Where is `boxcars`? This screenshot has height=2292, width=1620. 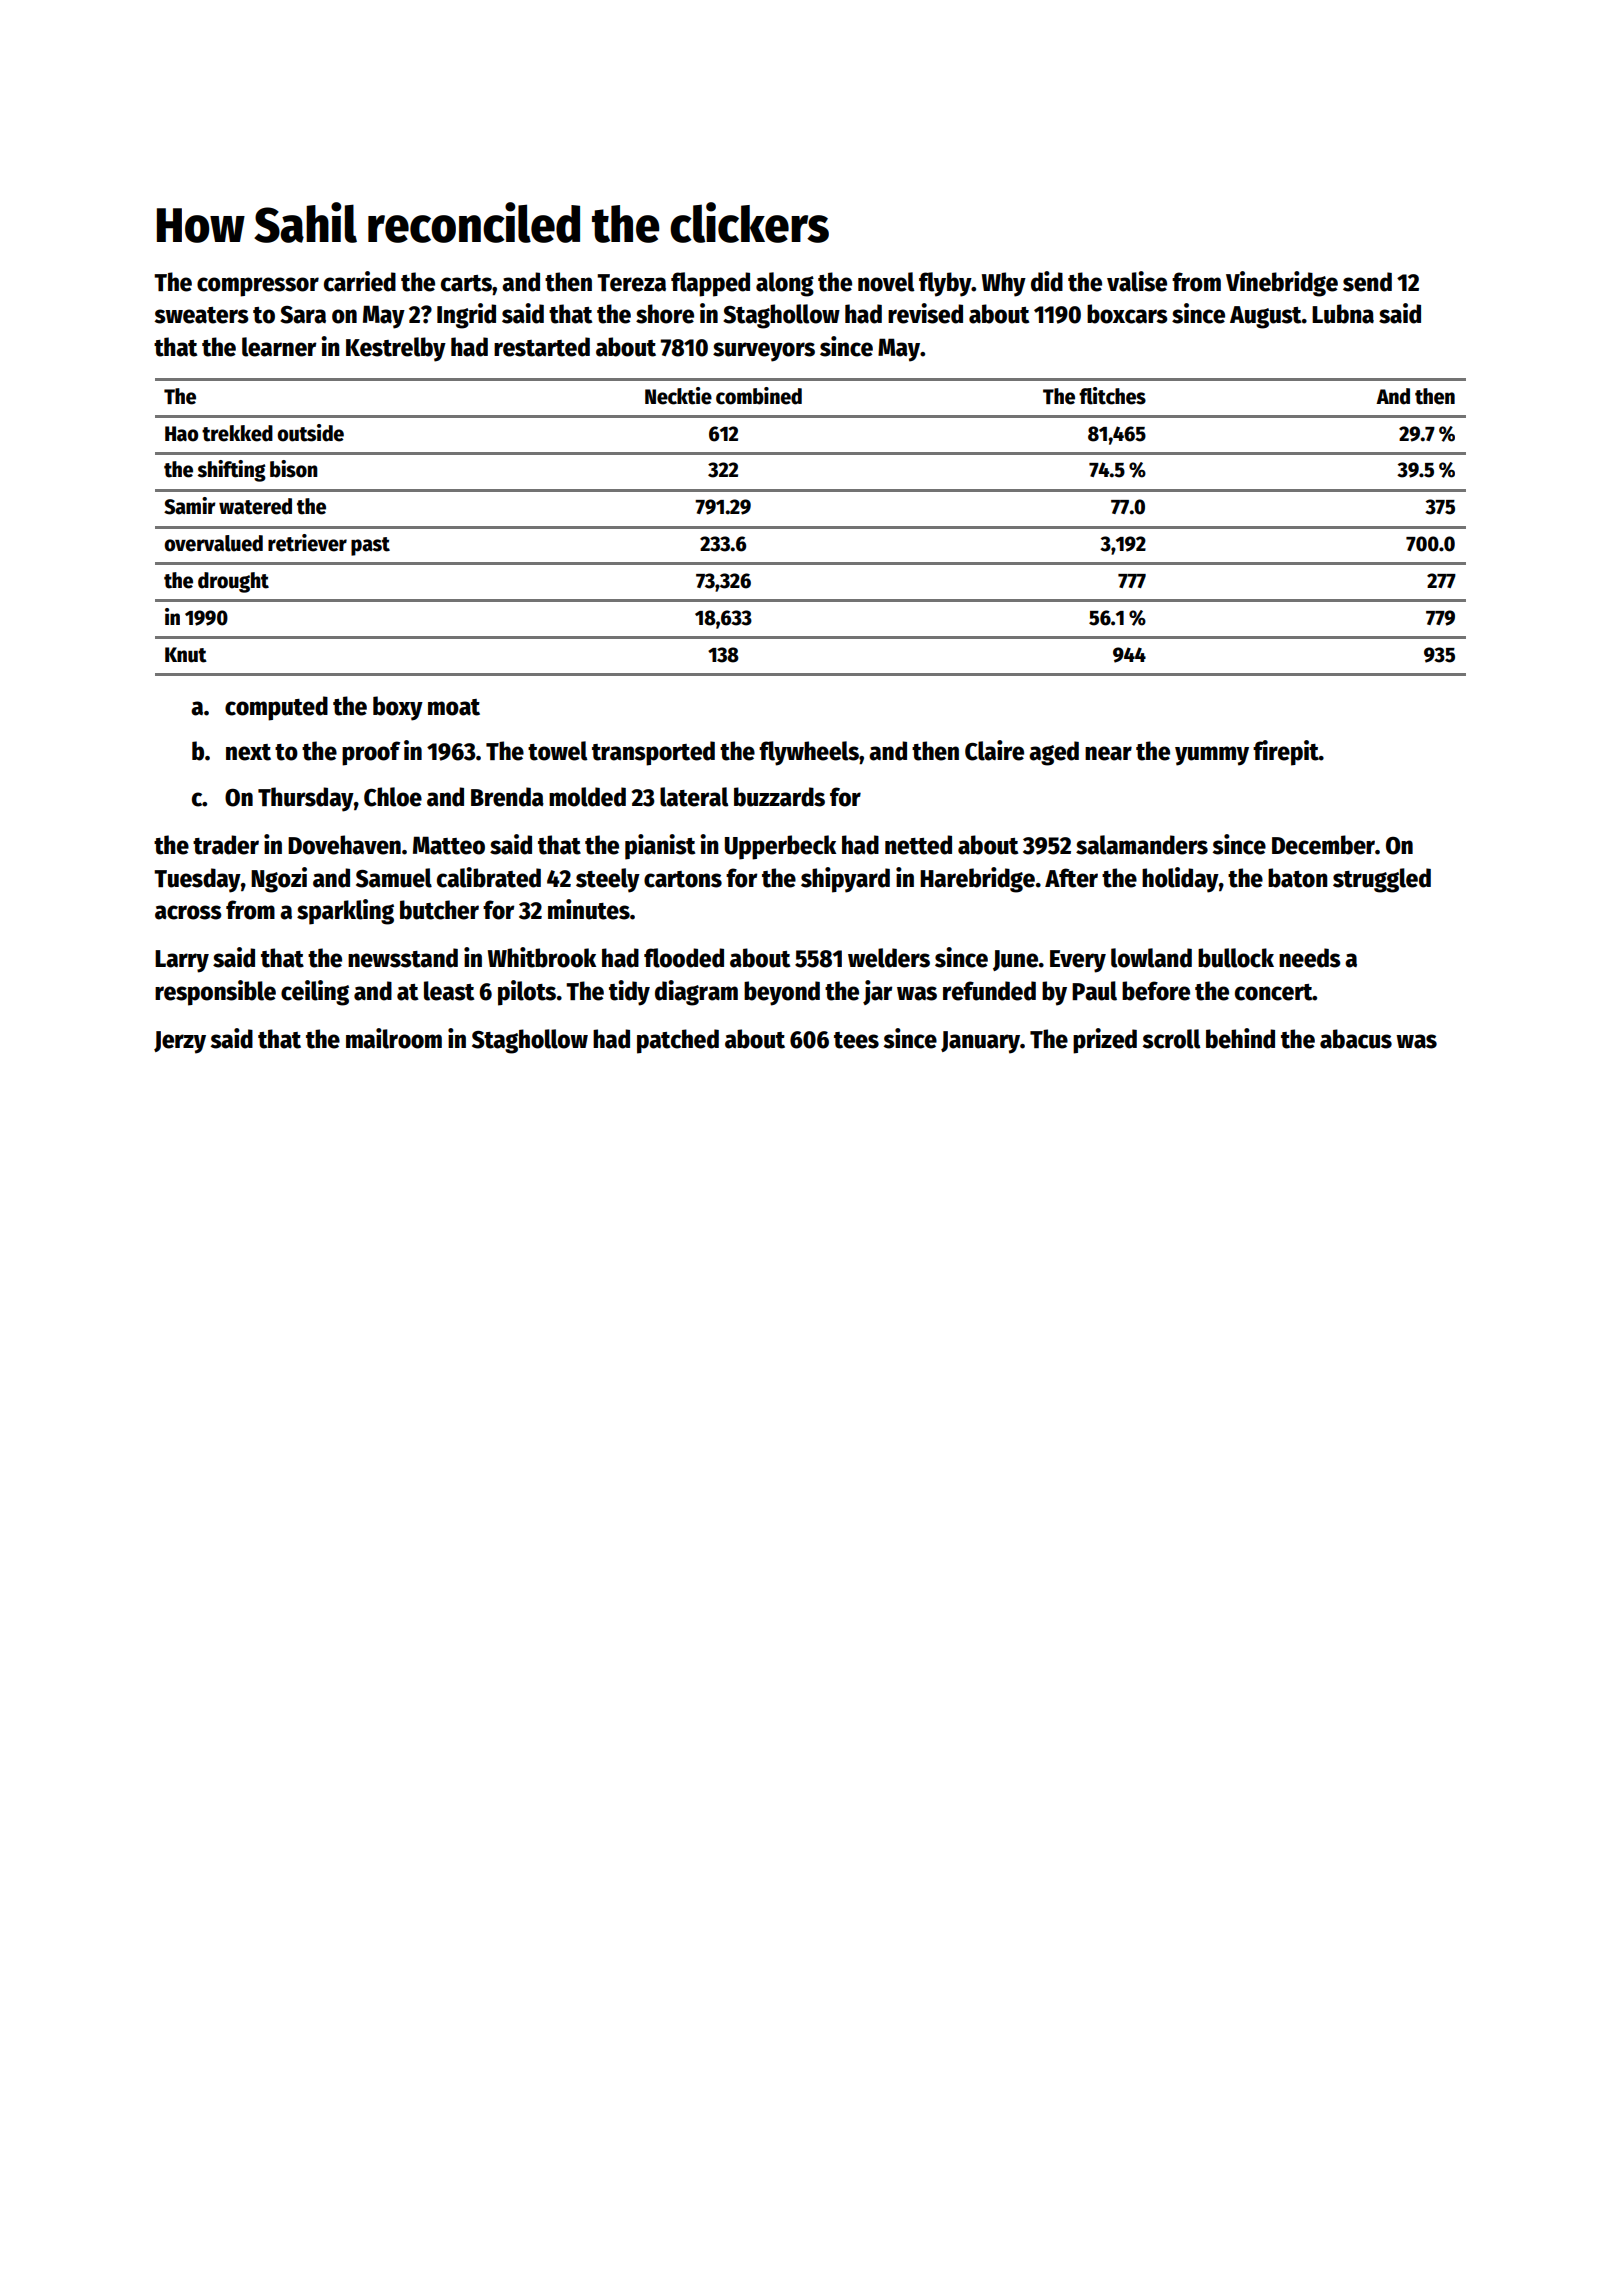
boxcars is located at coordinates (1127, 314).
